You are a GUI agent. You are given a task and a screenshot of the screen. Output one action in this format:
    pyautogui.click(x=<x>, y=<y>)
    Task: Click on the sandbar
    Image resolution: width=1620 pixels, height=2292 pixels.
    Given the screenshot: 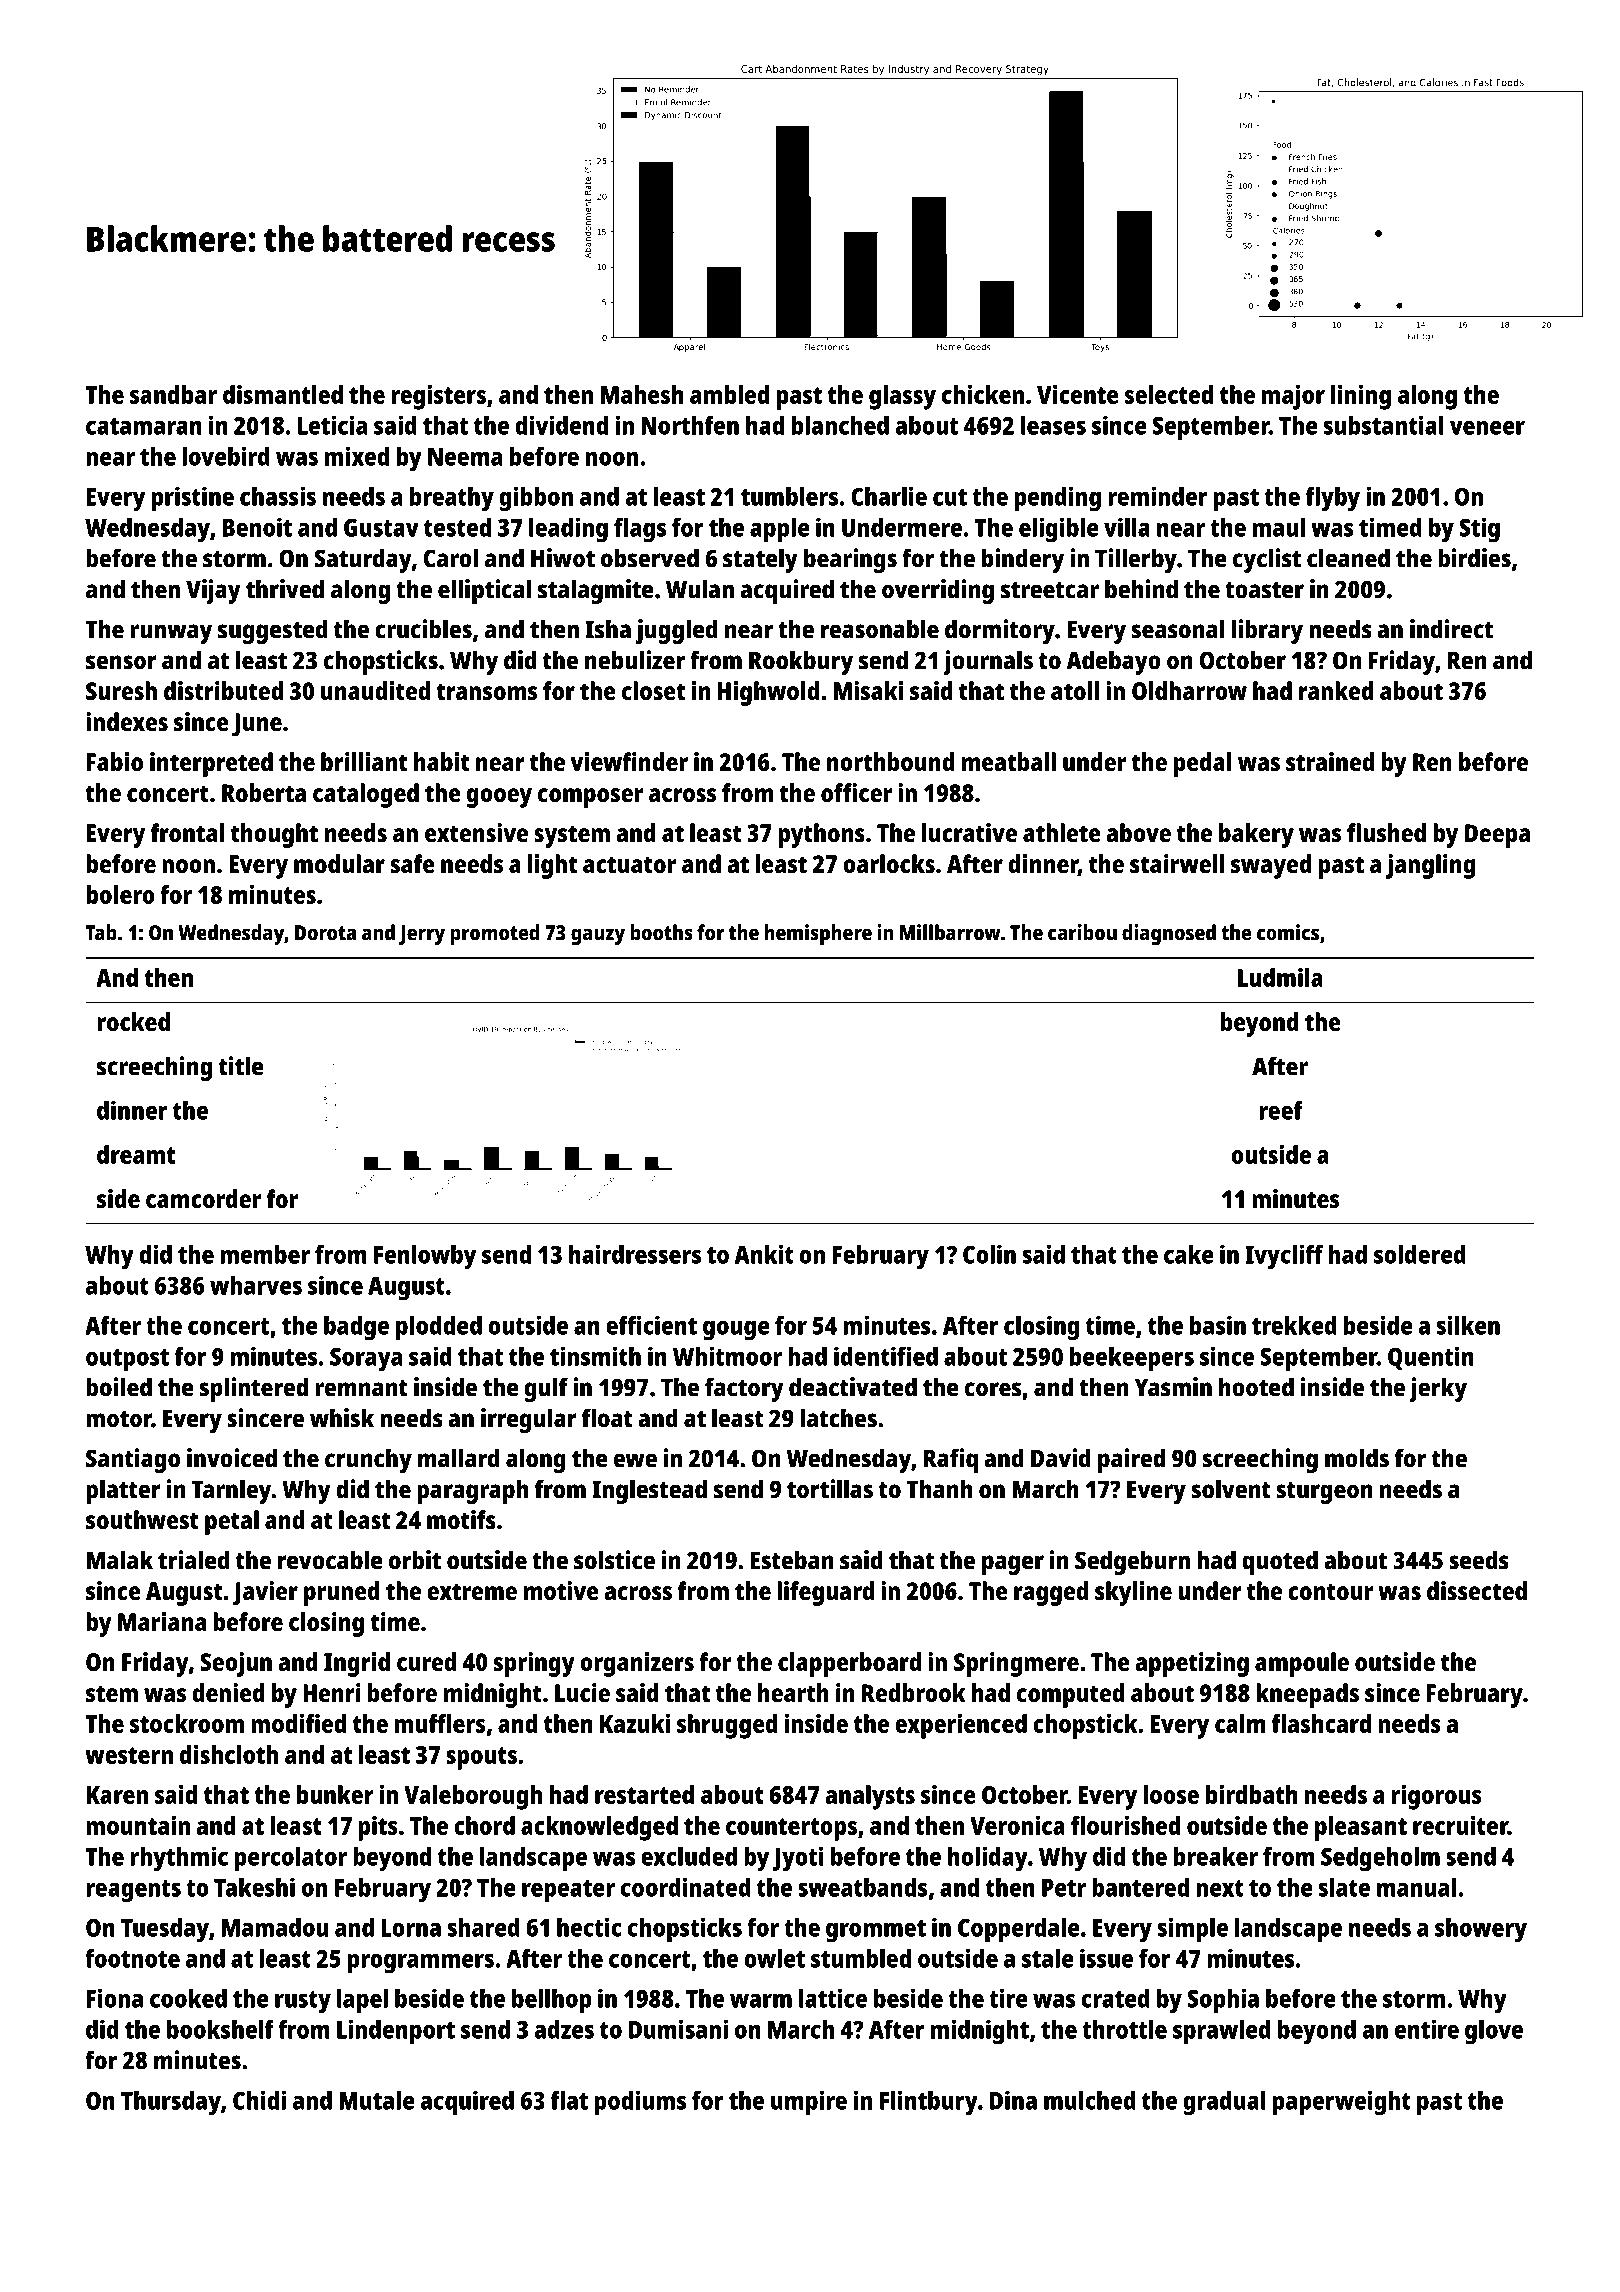 What is the action you would take?
    pyautogui.click(x=173, y=394)
